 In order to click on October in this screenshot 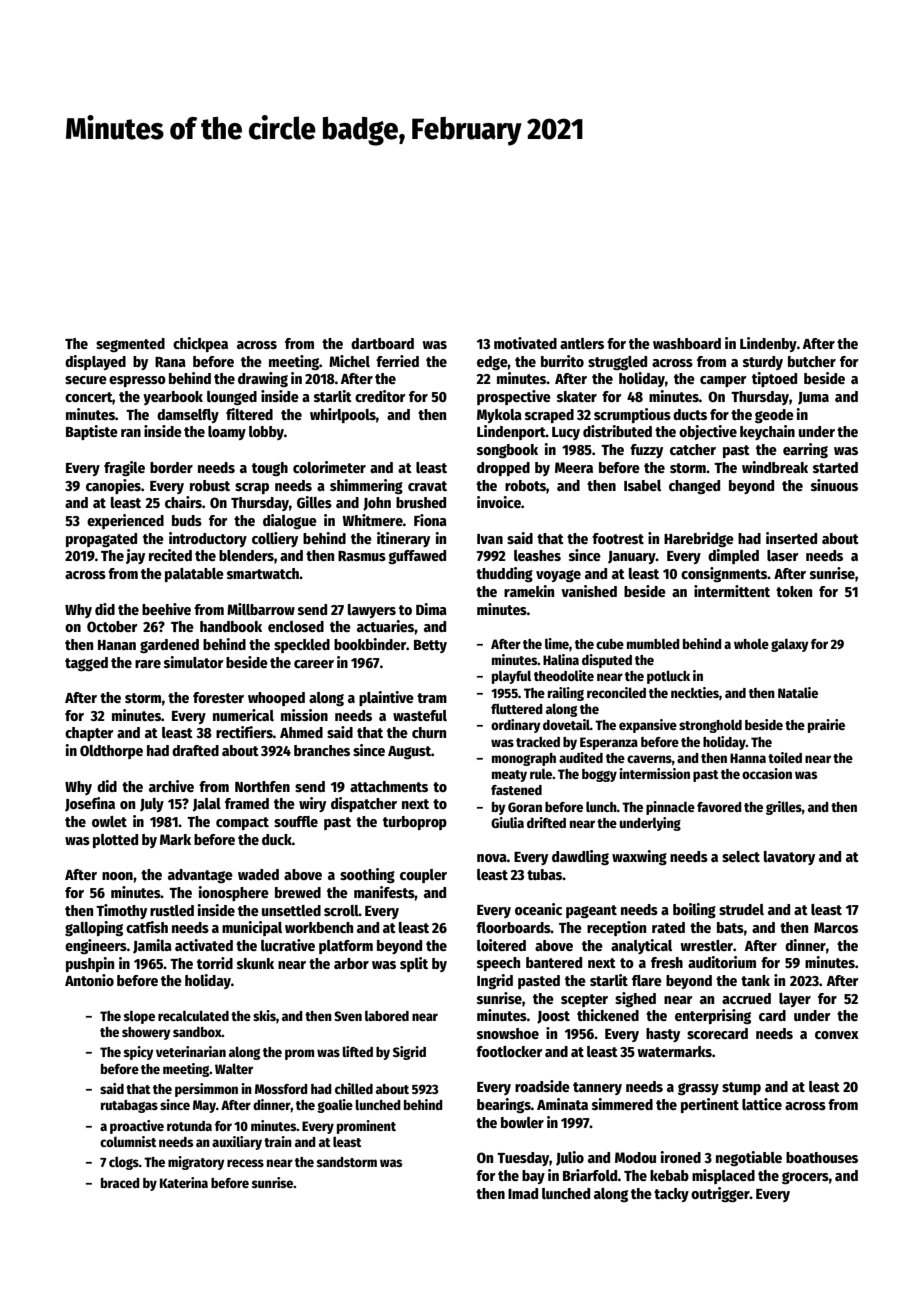, I will do `click(112, 626)`.
